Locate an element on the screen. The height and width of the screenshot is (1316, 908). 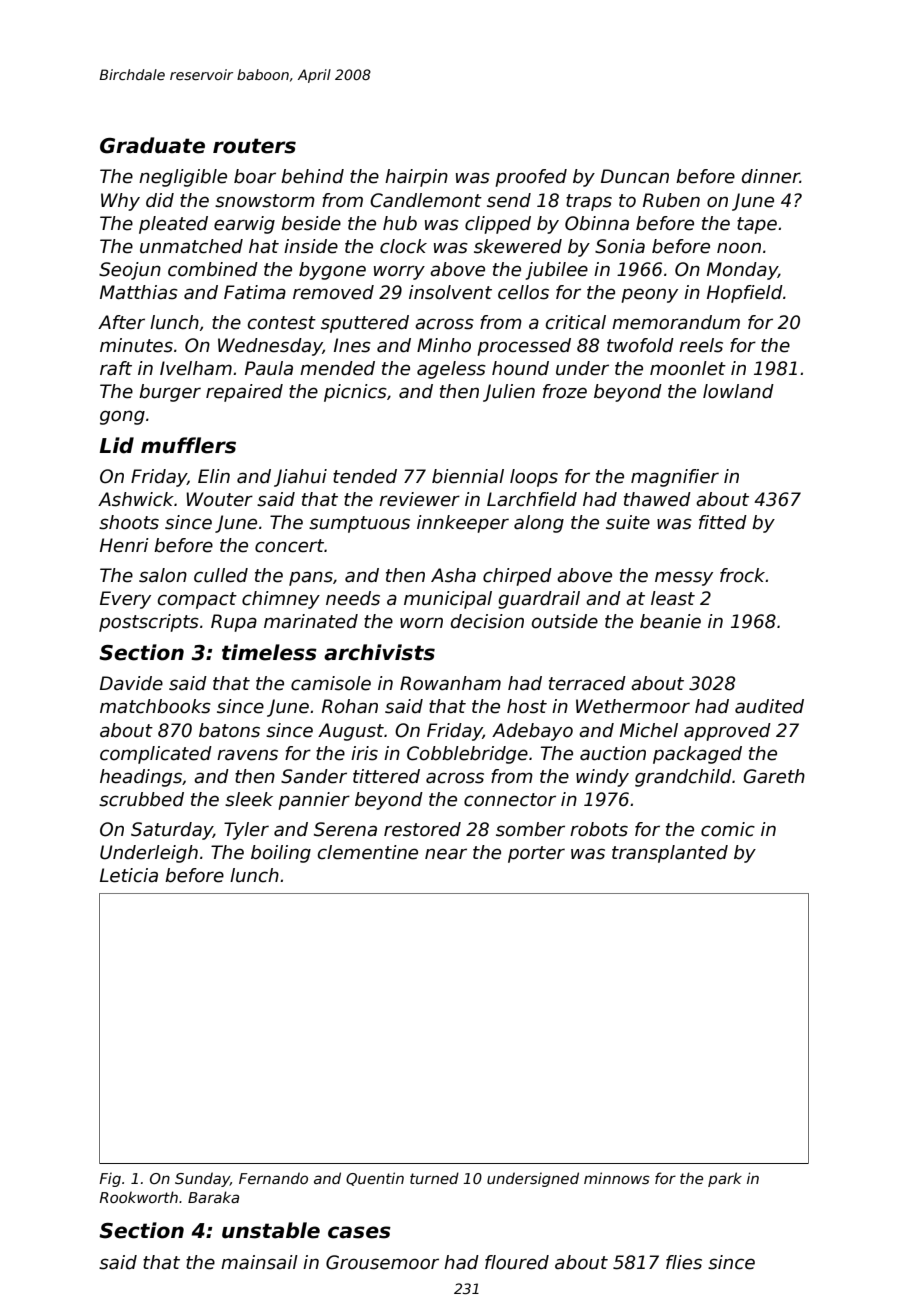
host is located at coordinates (527, 706).
